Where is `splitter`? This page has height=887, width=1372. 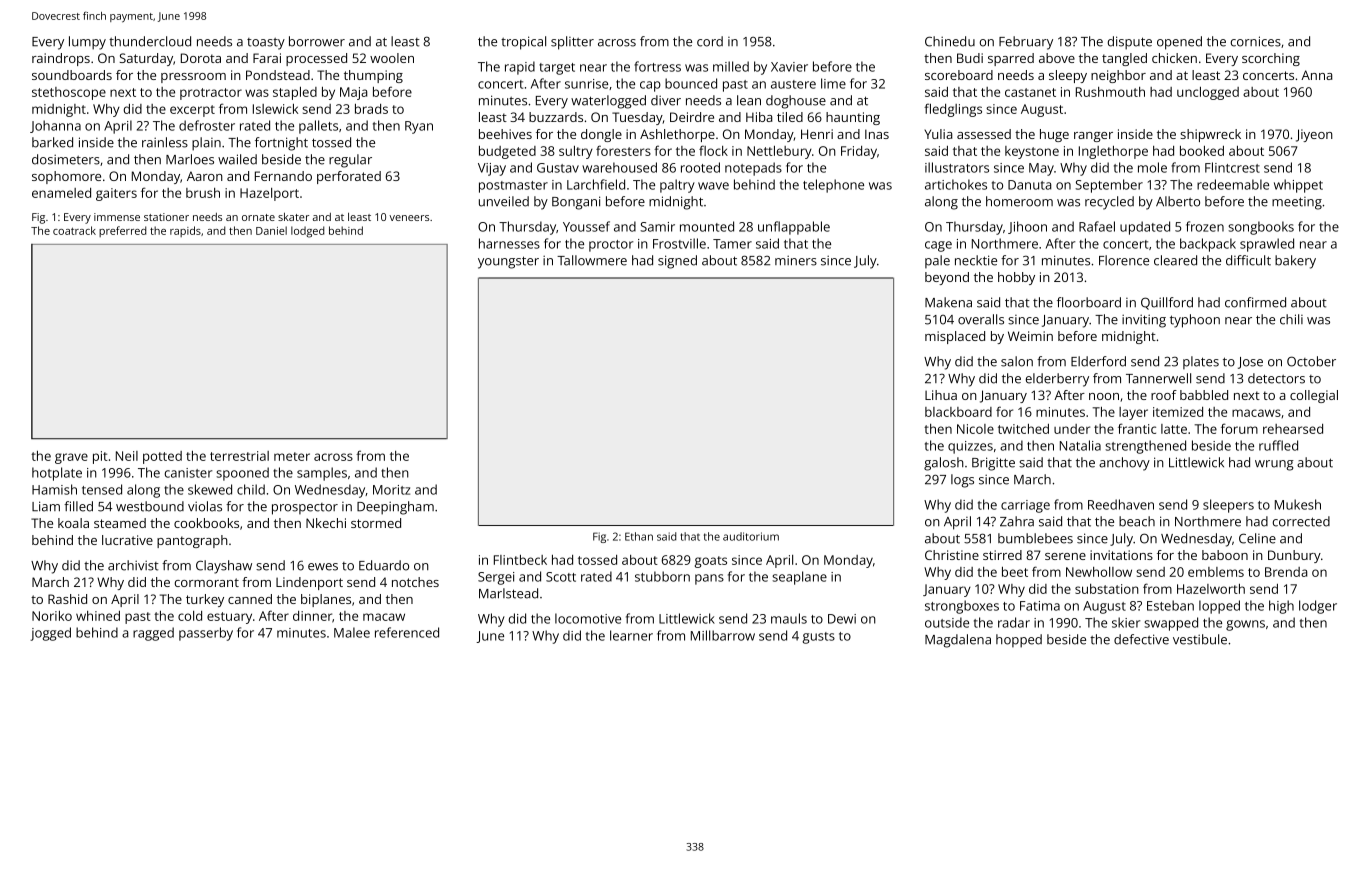
splitter is located at coordinates (572, 43).
